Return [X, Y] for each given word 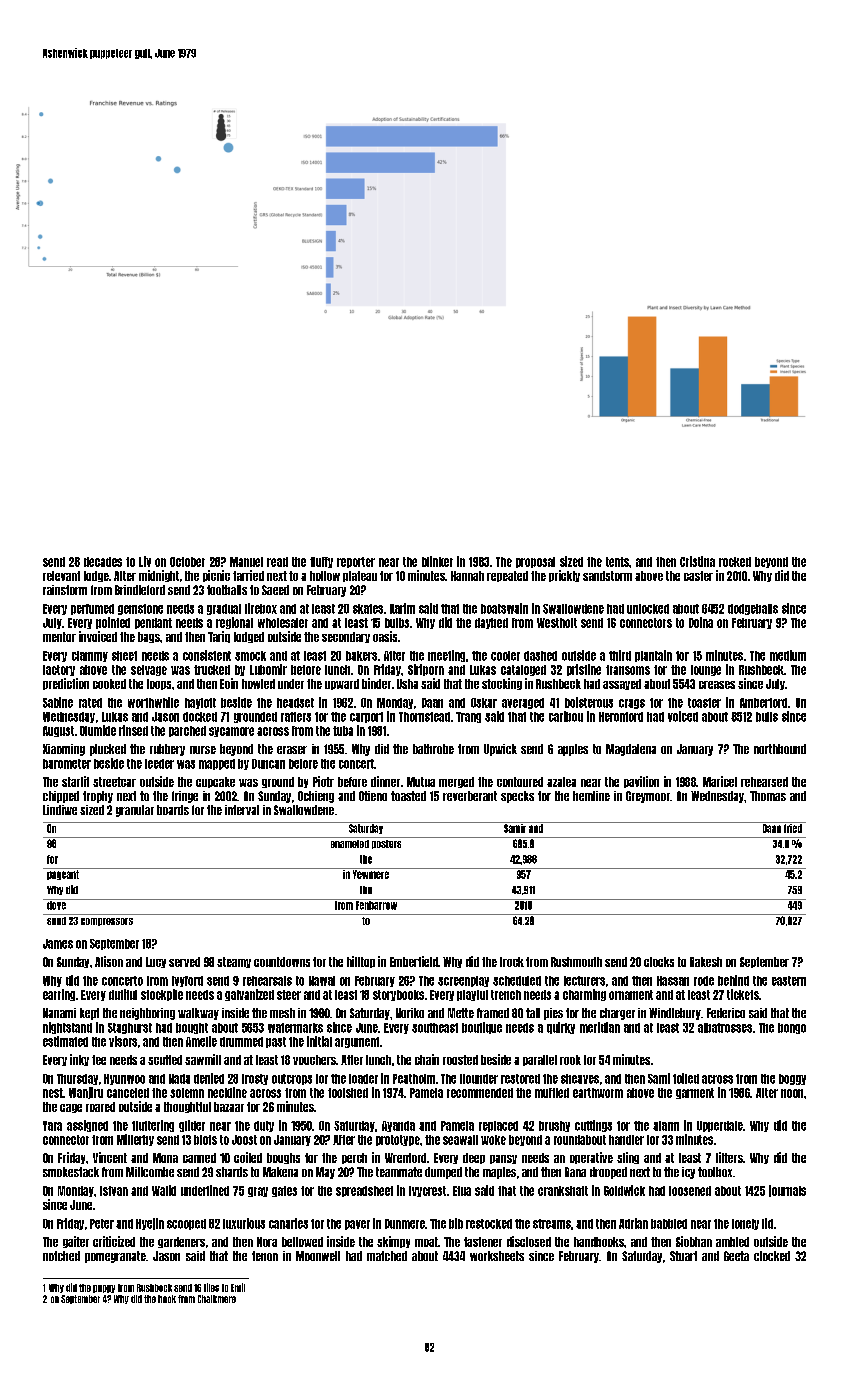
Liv [145, 561]
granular [135, 811]
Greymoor [648, 797]
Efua [462, 1191]
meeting [446, 656]
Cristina [697, 561]
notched [61, 1256]
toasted [408, 796]
